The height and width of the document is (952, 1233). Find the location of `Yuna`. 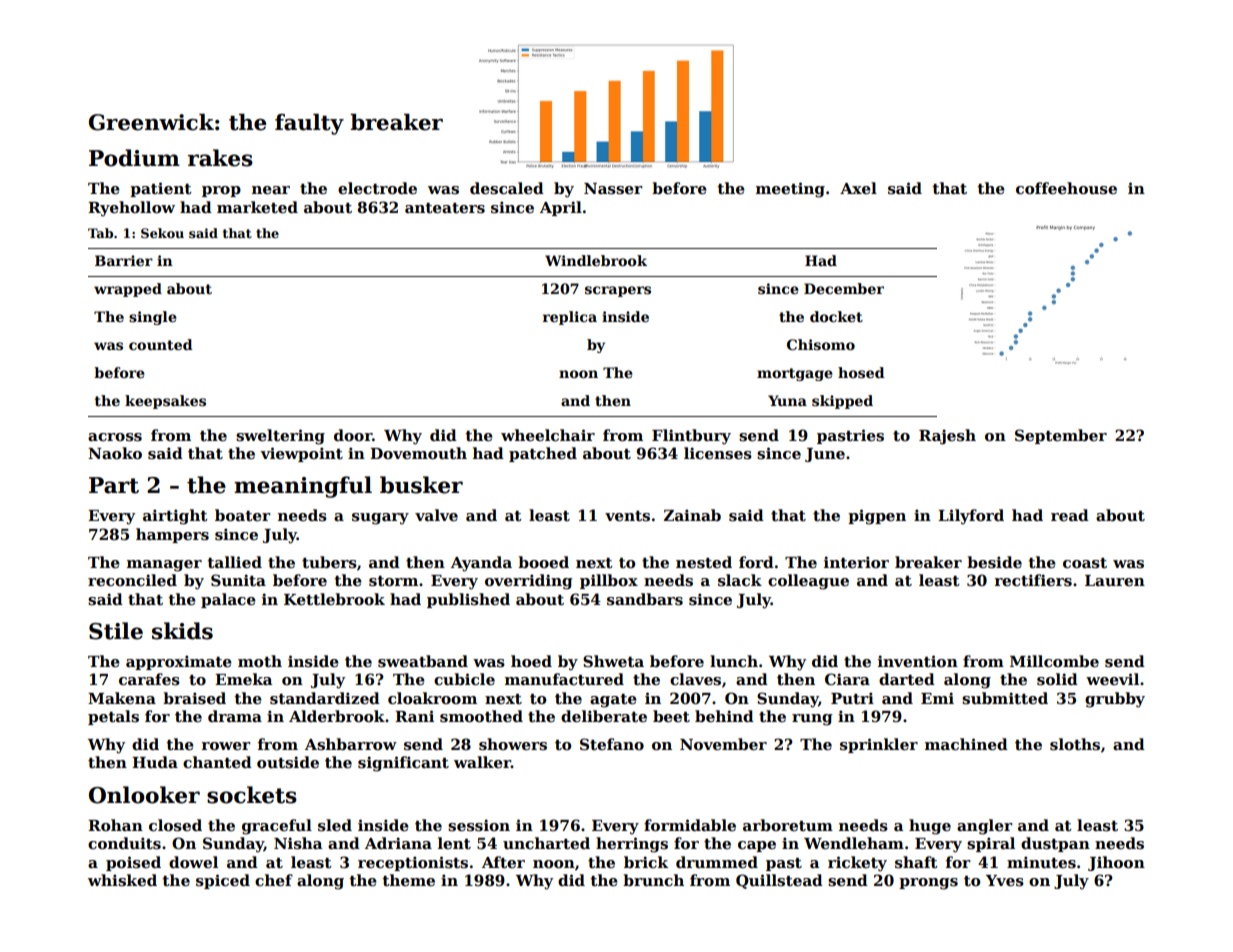

Yuna is located at coordinates (787, 400).
